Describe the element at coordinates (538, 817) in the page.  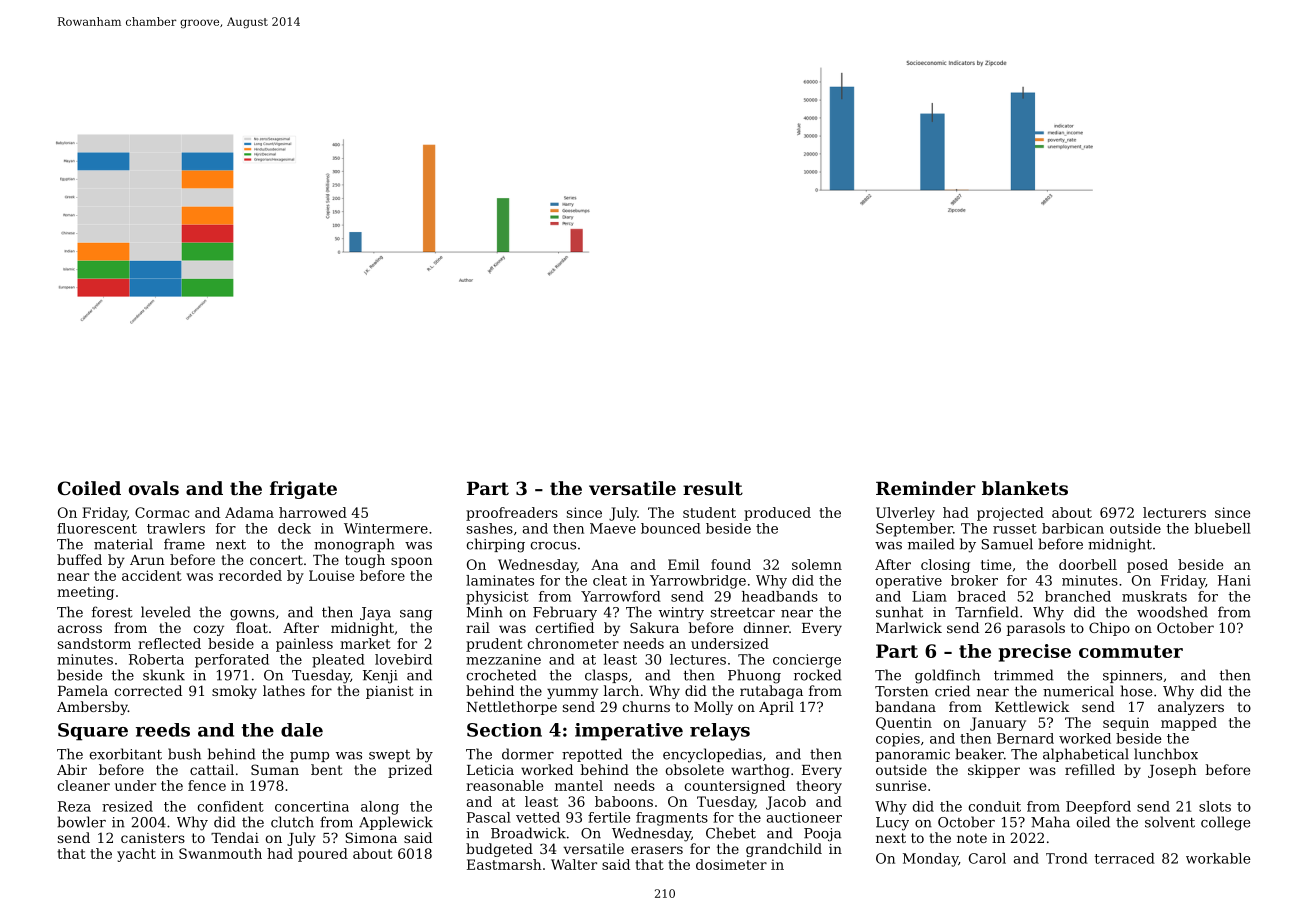
I see `vetted` at that location.
